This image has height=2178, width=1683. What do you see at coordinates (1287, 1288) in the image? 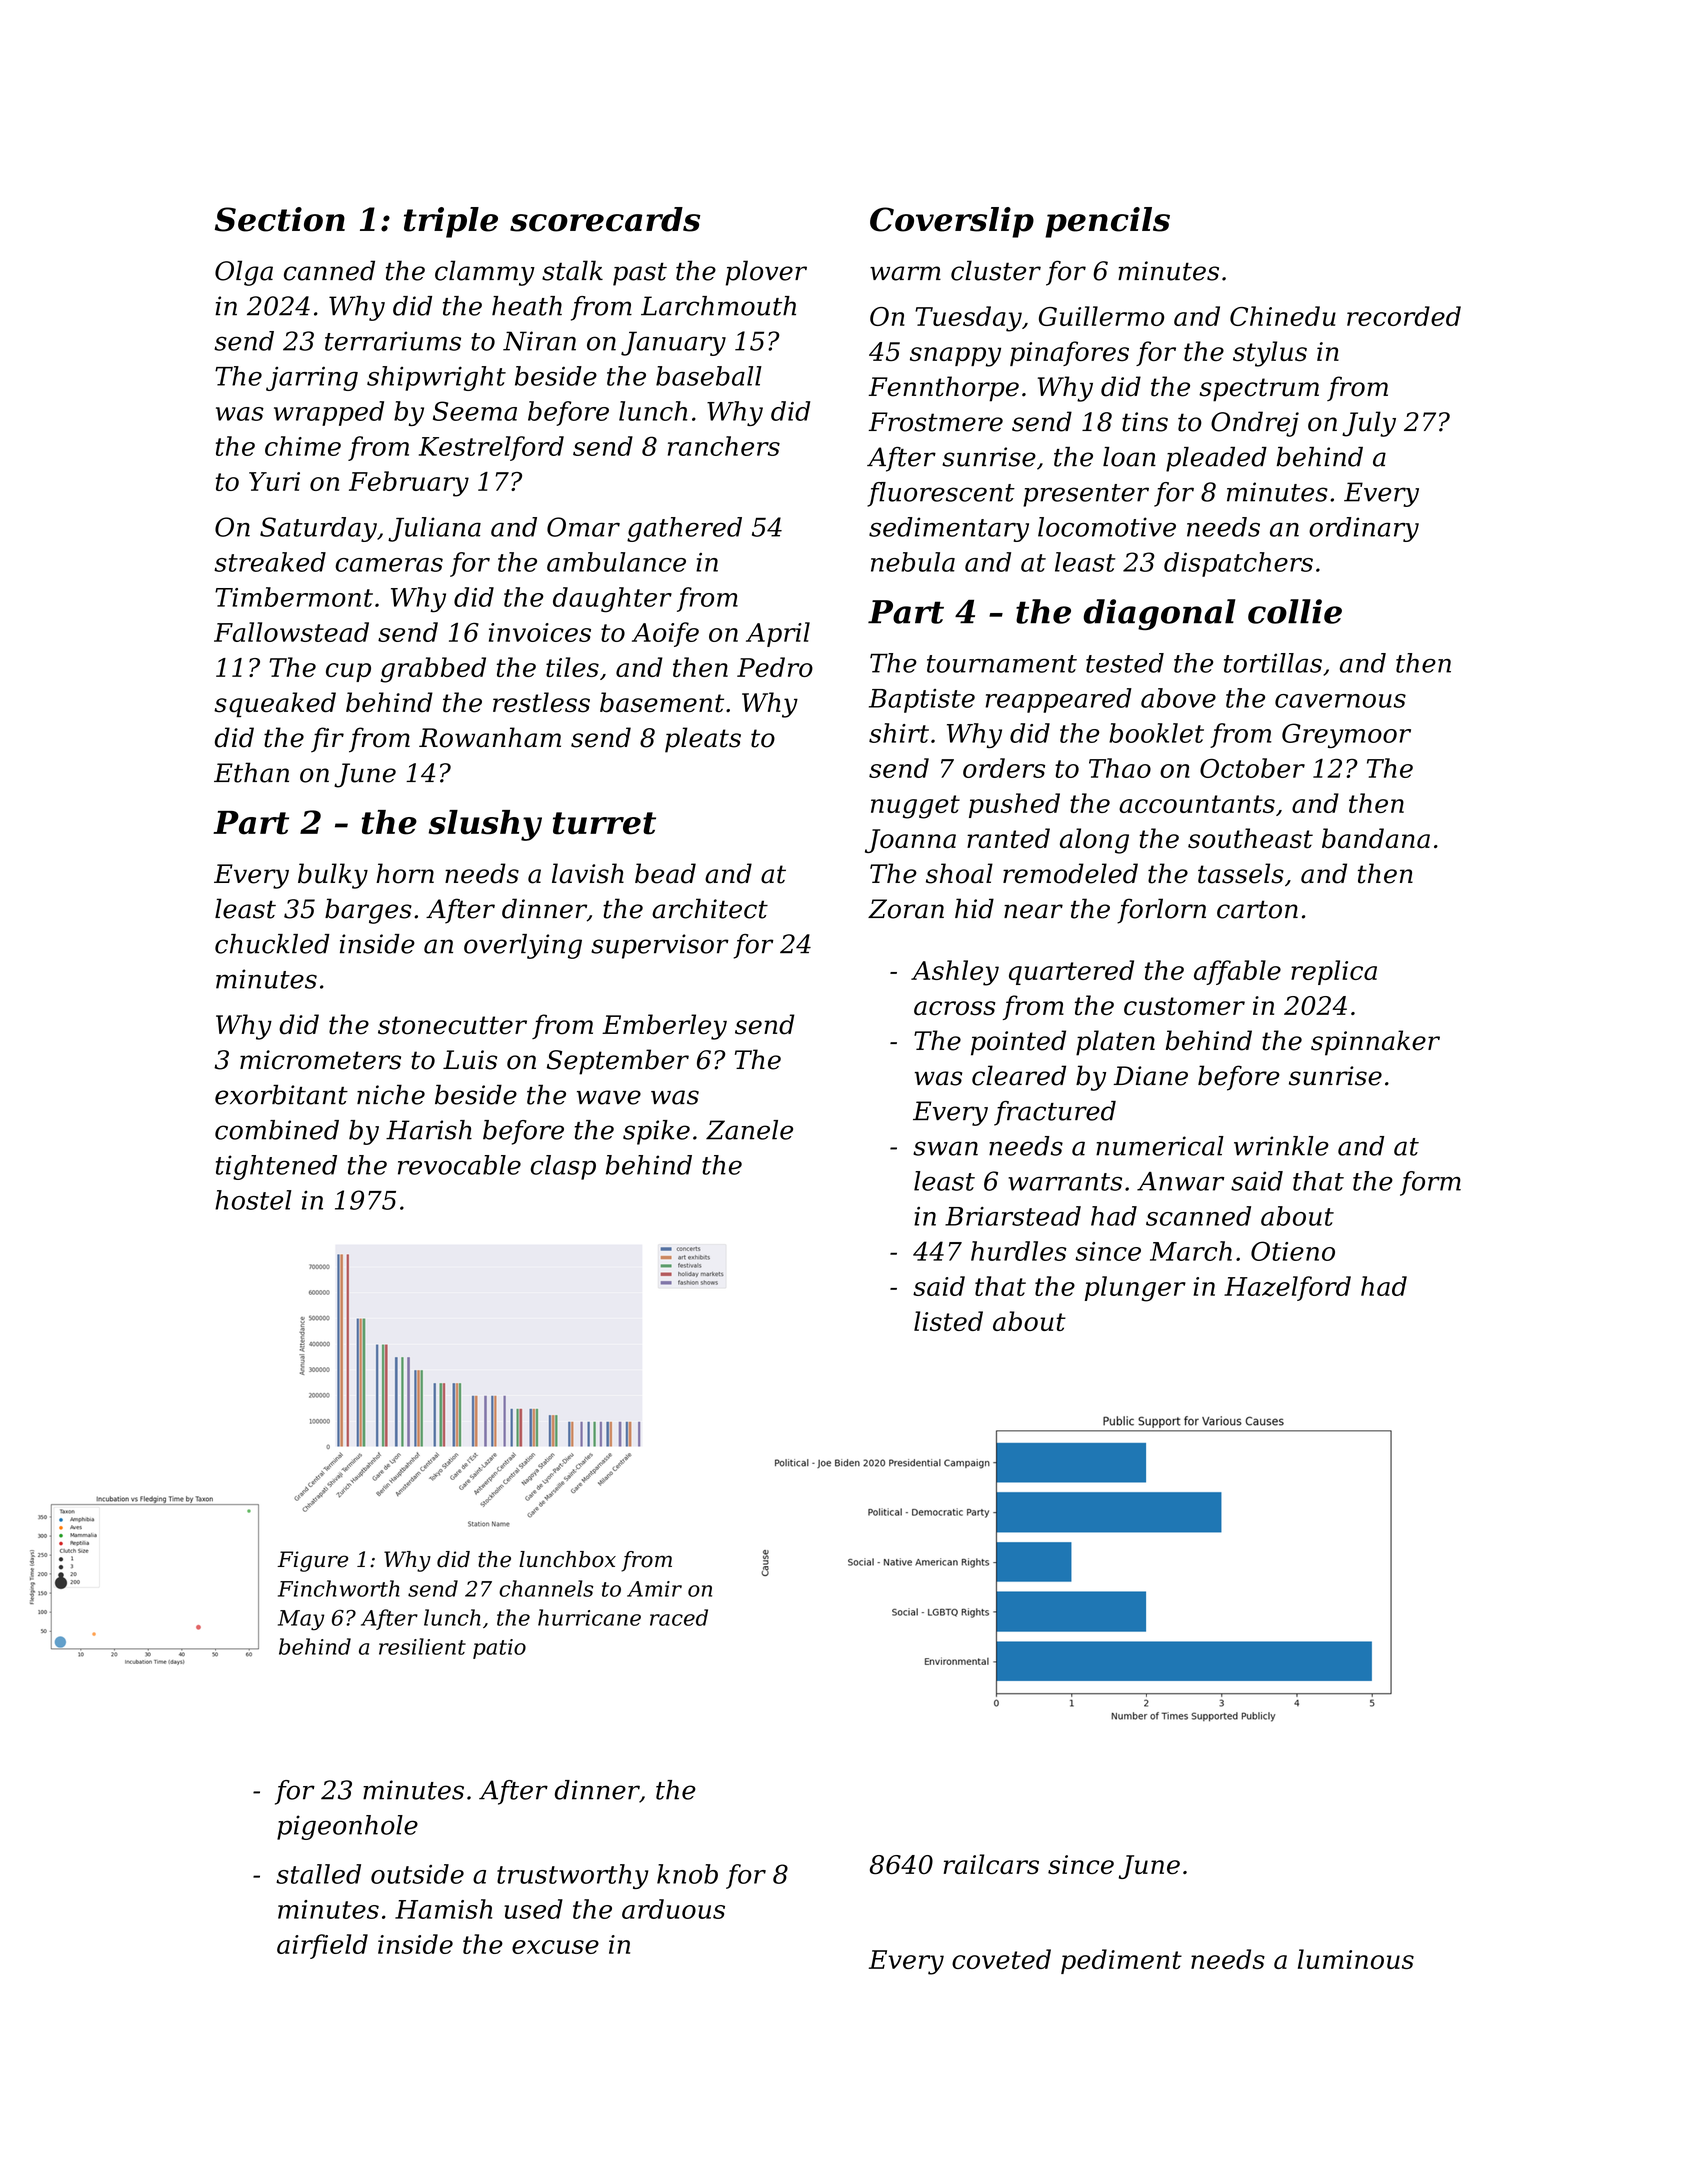
I see `Hazelford` at bounding box center [1287, 1288].
